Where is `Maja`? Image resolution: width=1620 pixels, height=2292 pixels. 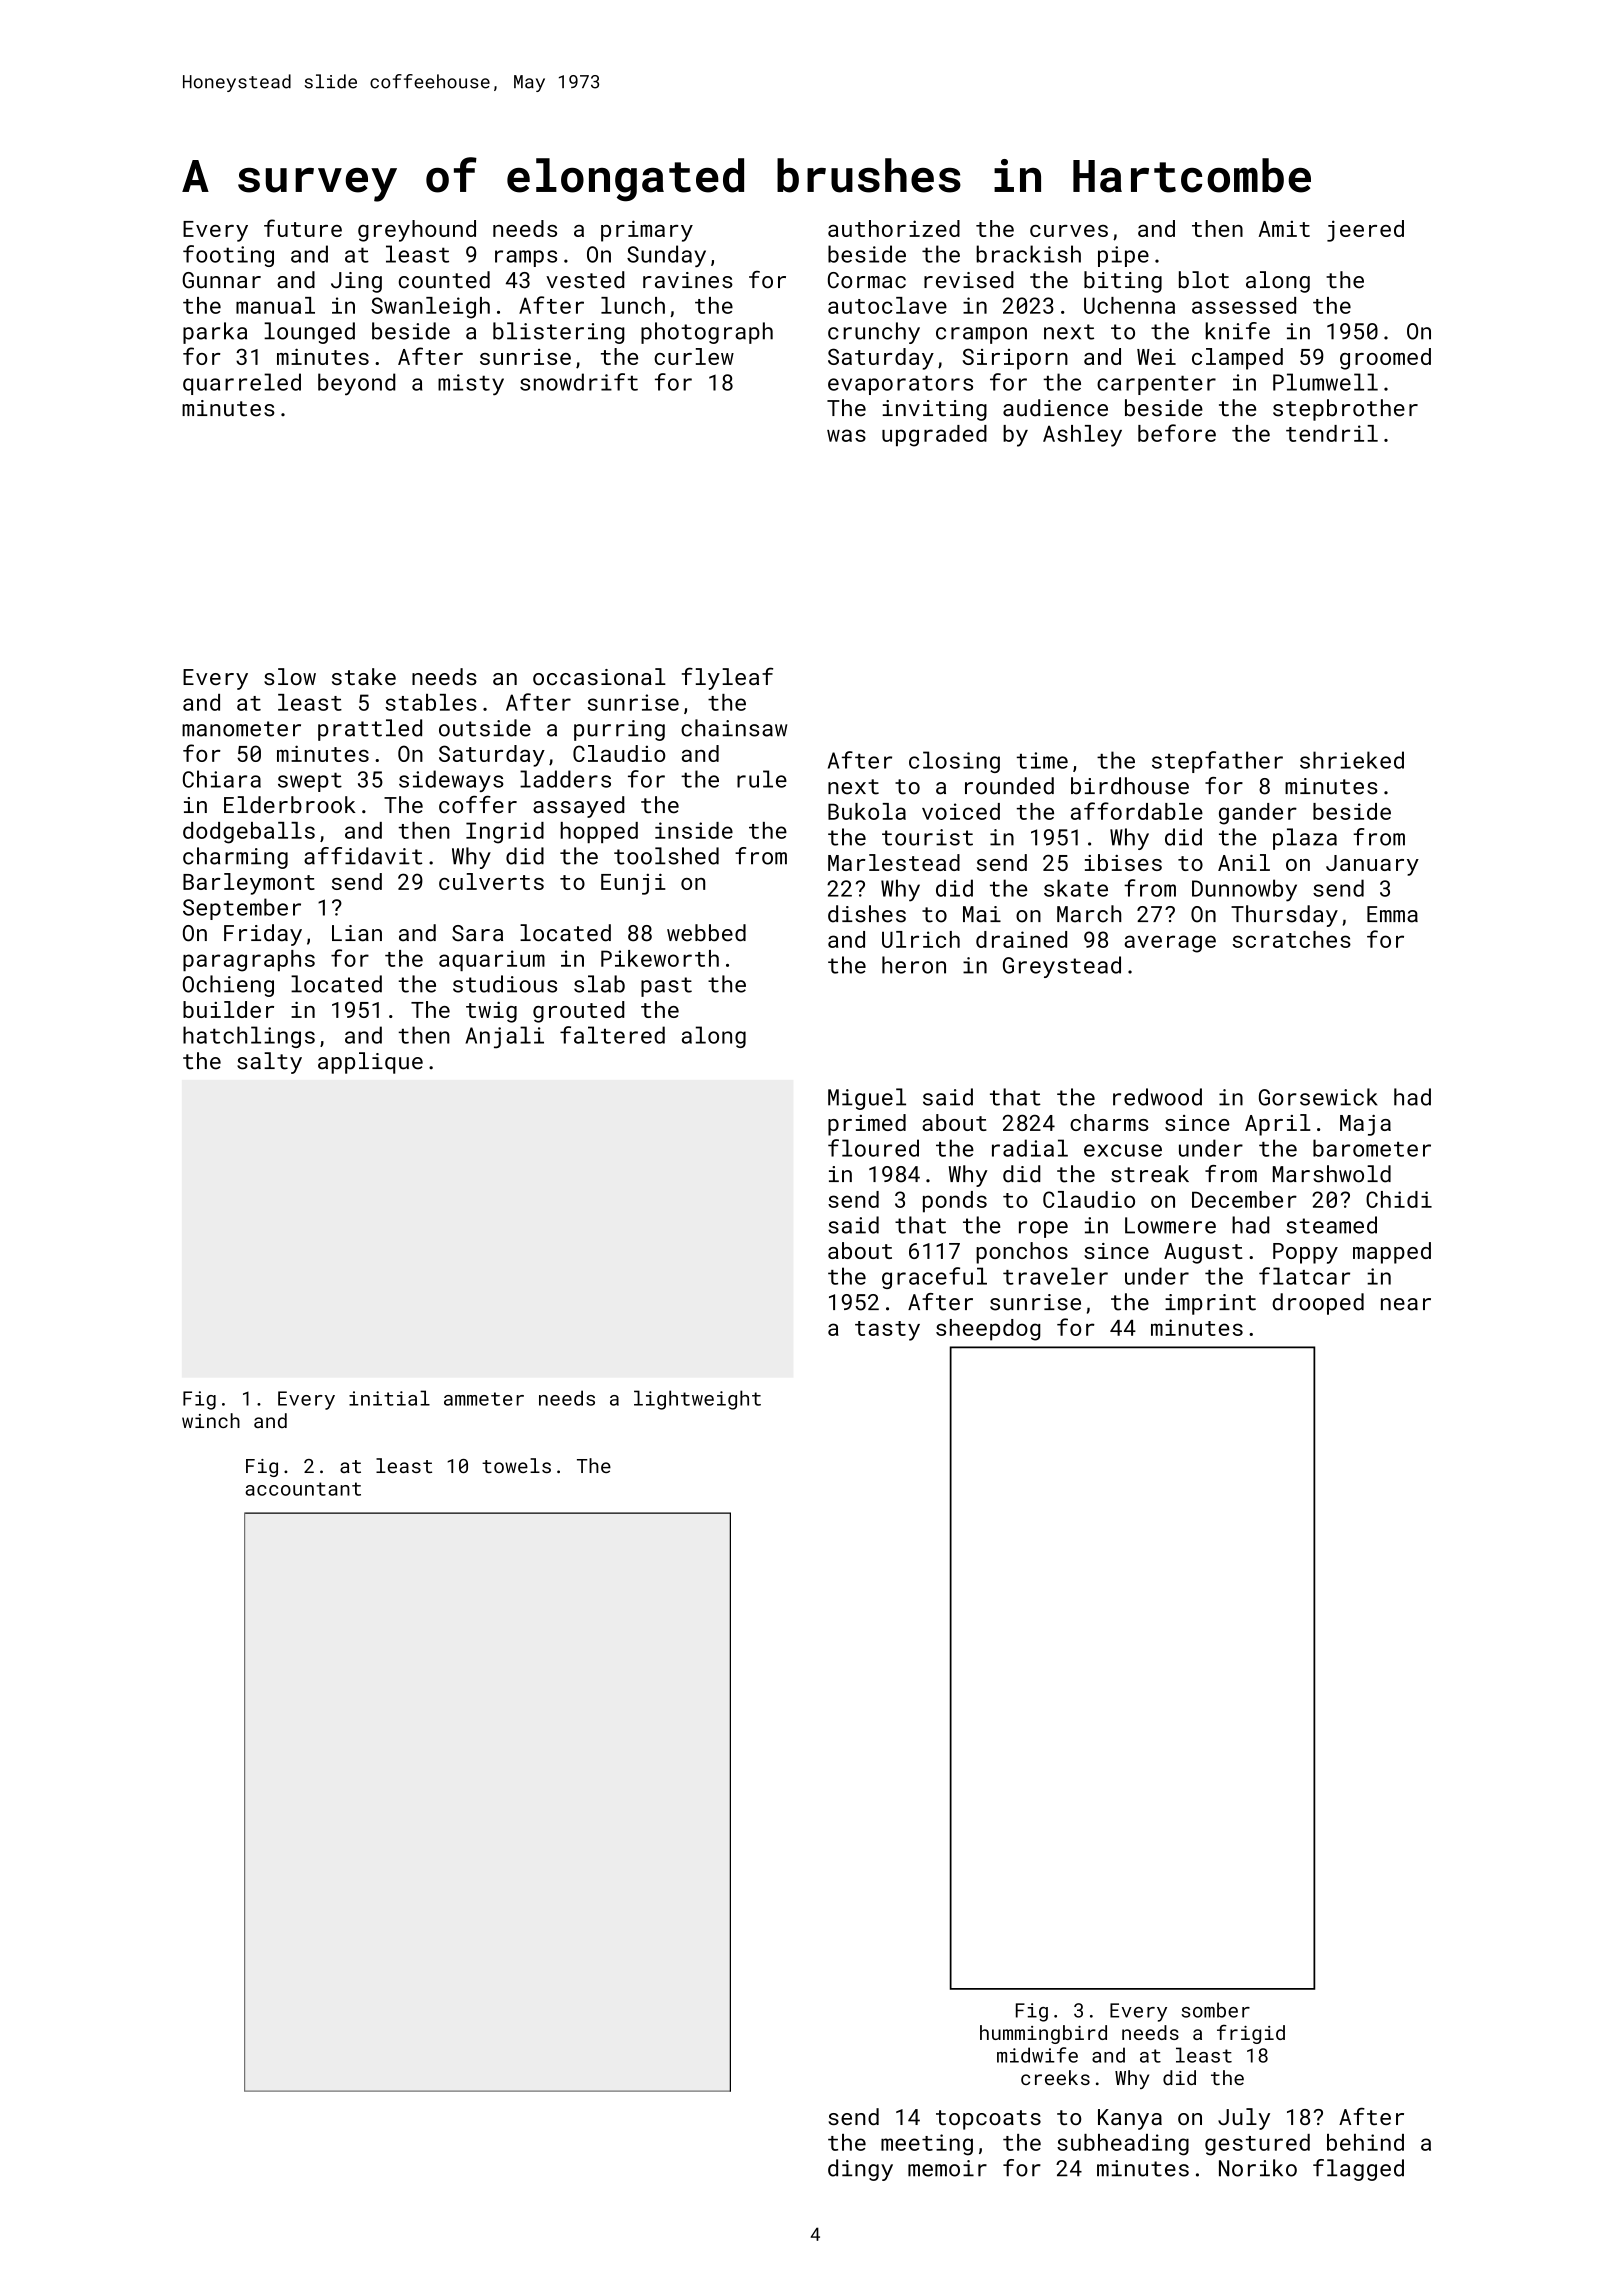 Maja is located at coordinates (1365, 1125).
